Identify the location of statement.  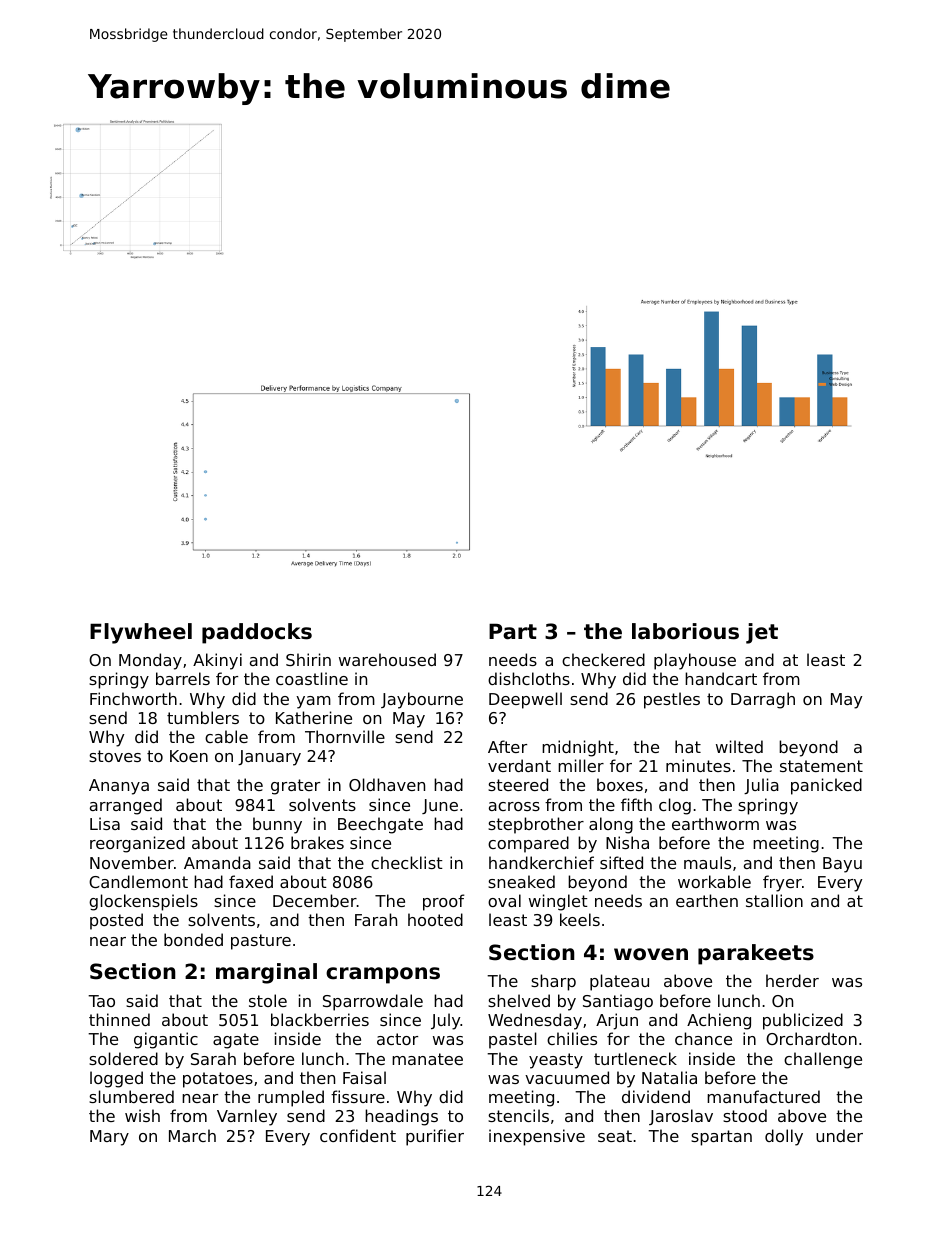
(821, 766).
